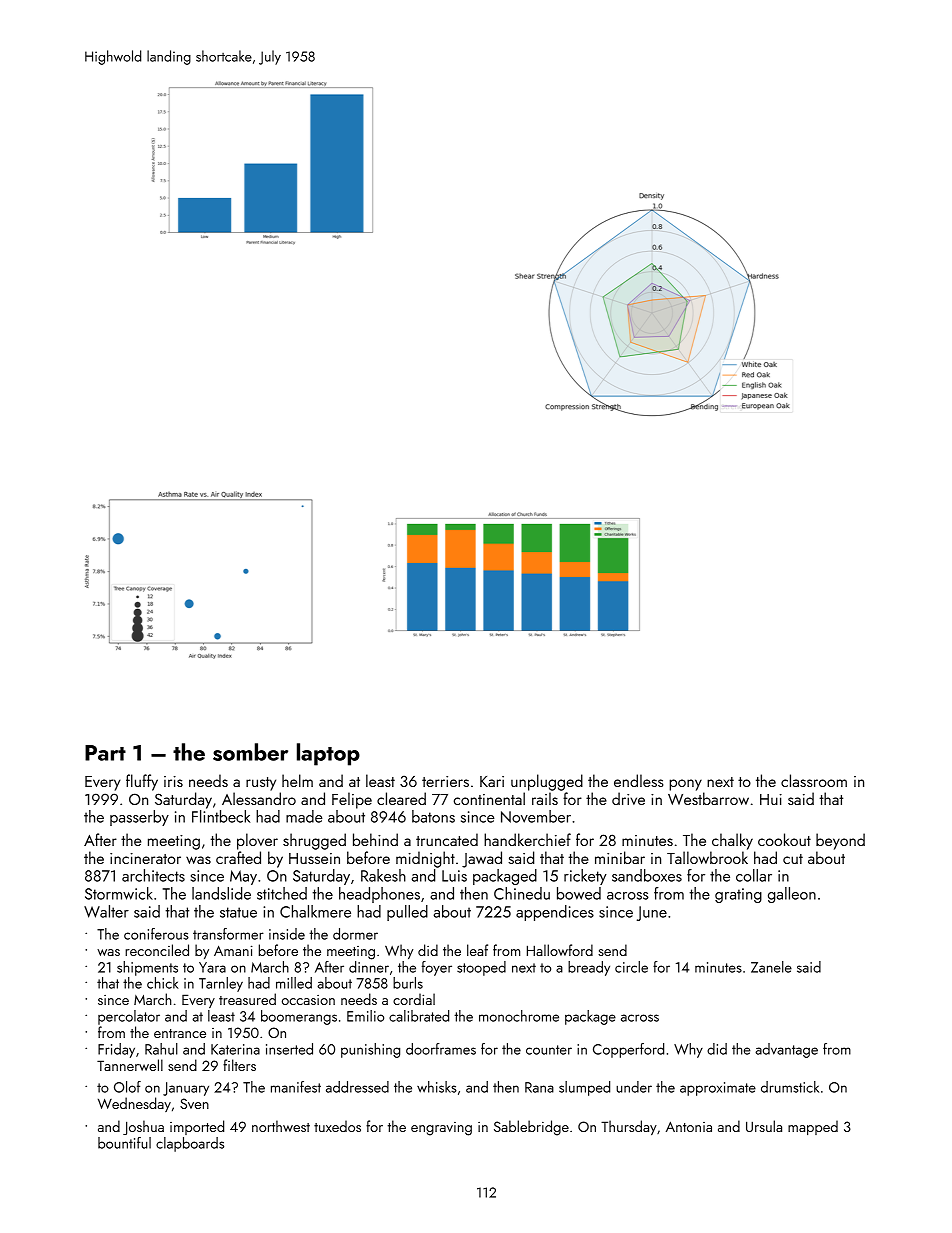 This screenshot has height=1233, width=952. What do you see at coordinates (127, 1087) in the screenshot?
I see `Olof` at bounding box center [127, 1087].
